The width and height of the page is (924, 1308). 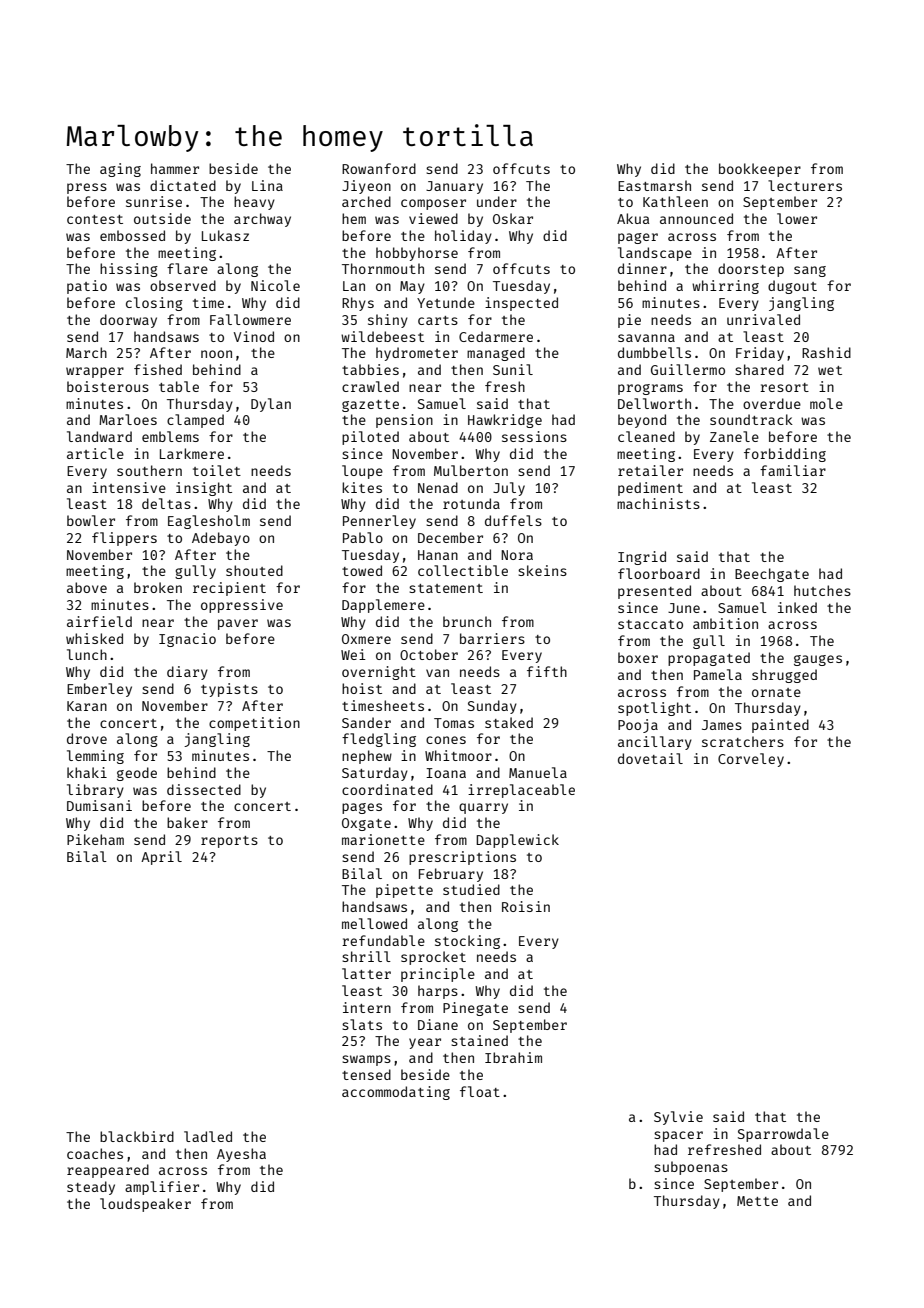 What do you see at coordinates (91, 1188) in the page?
I see `steady` at bounding box center [91, 1188].
